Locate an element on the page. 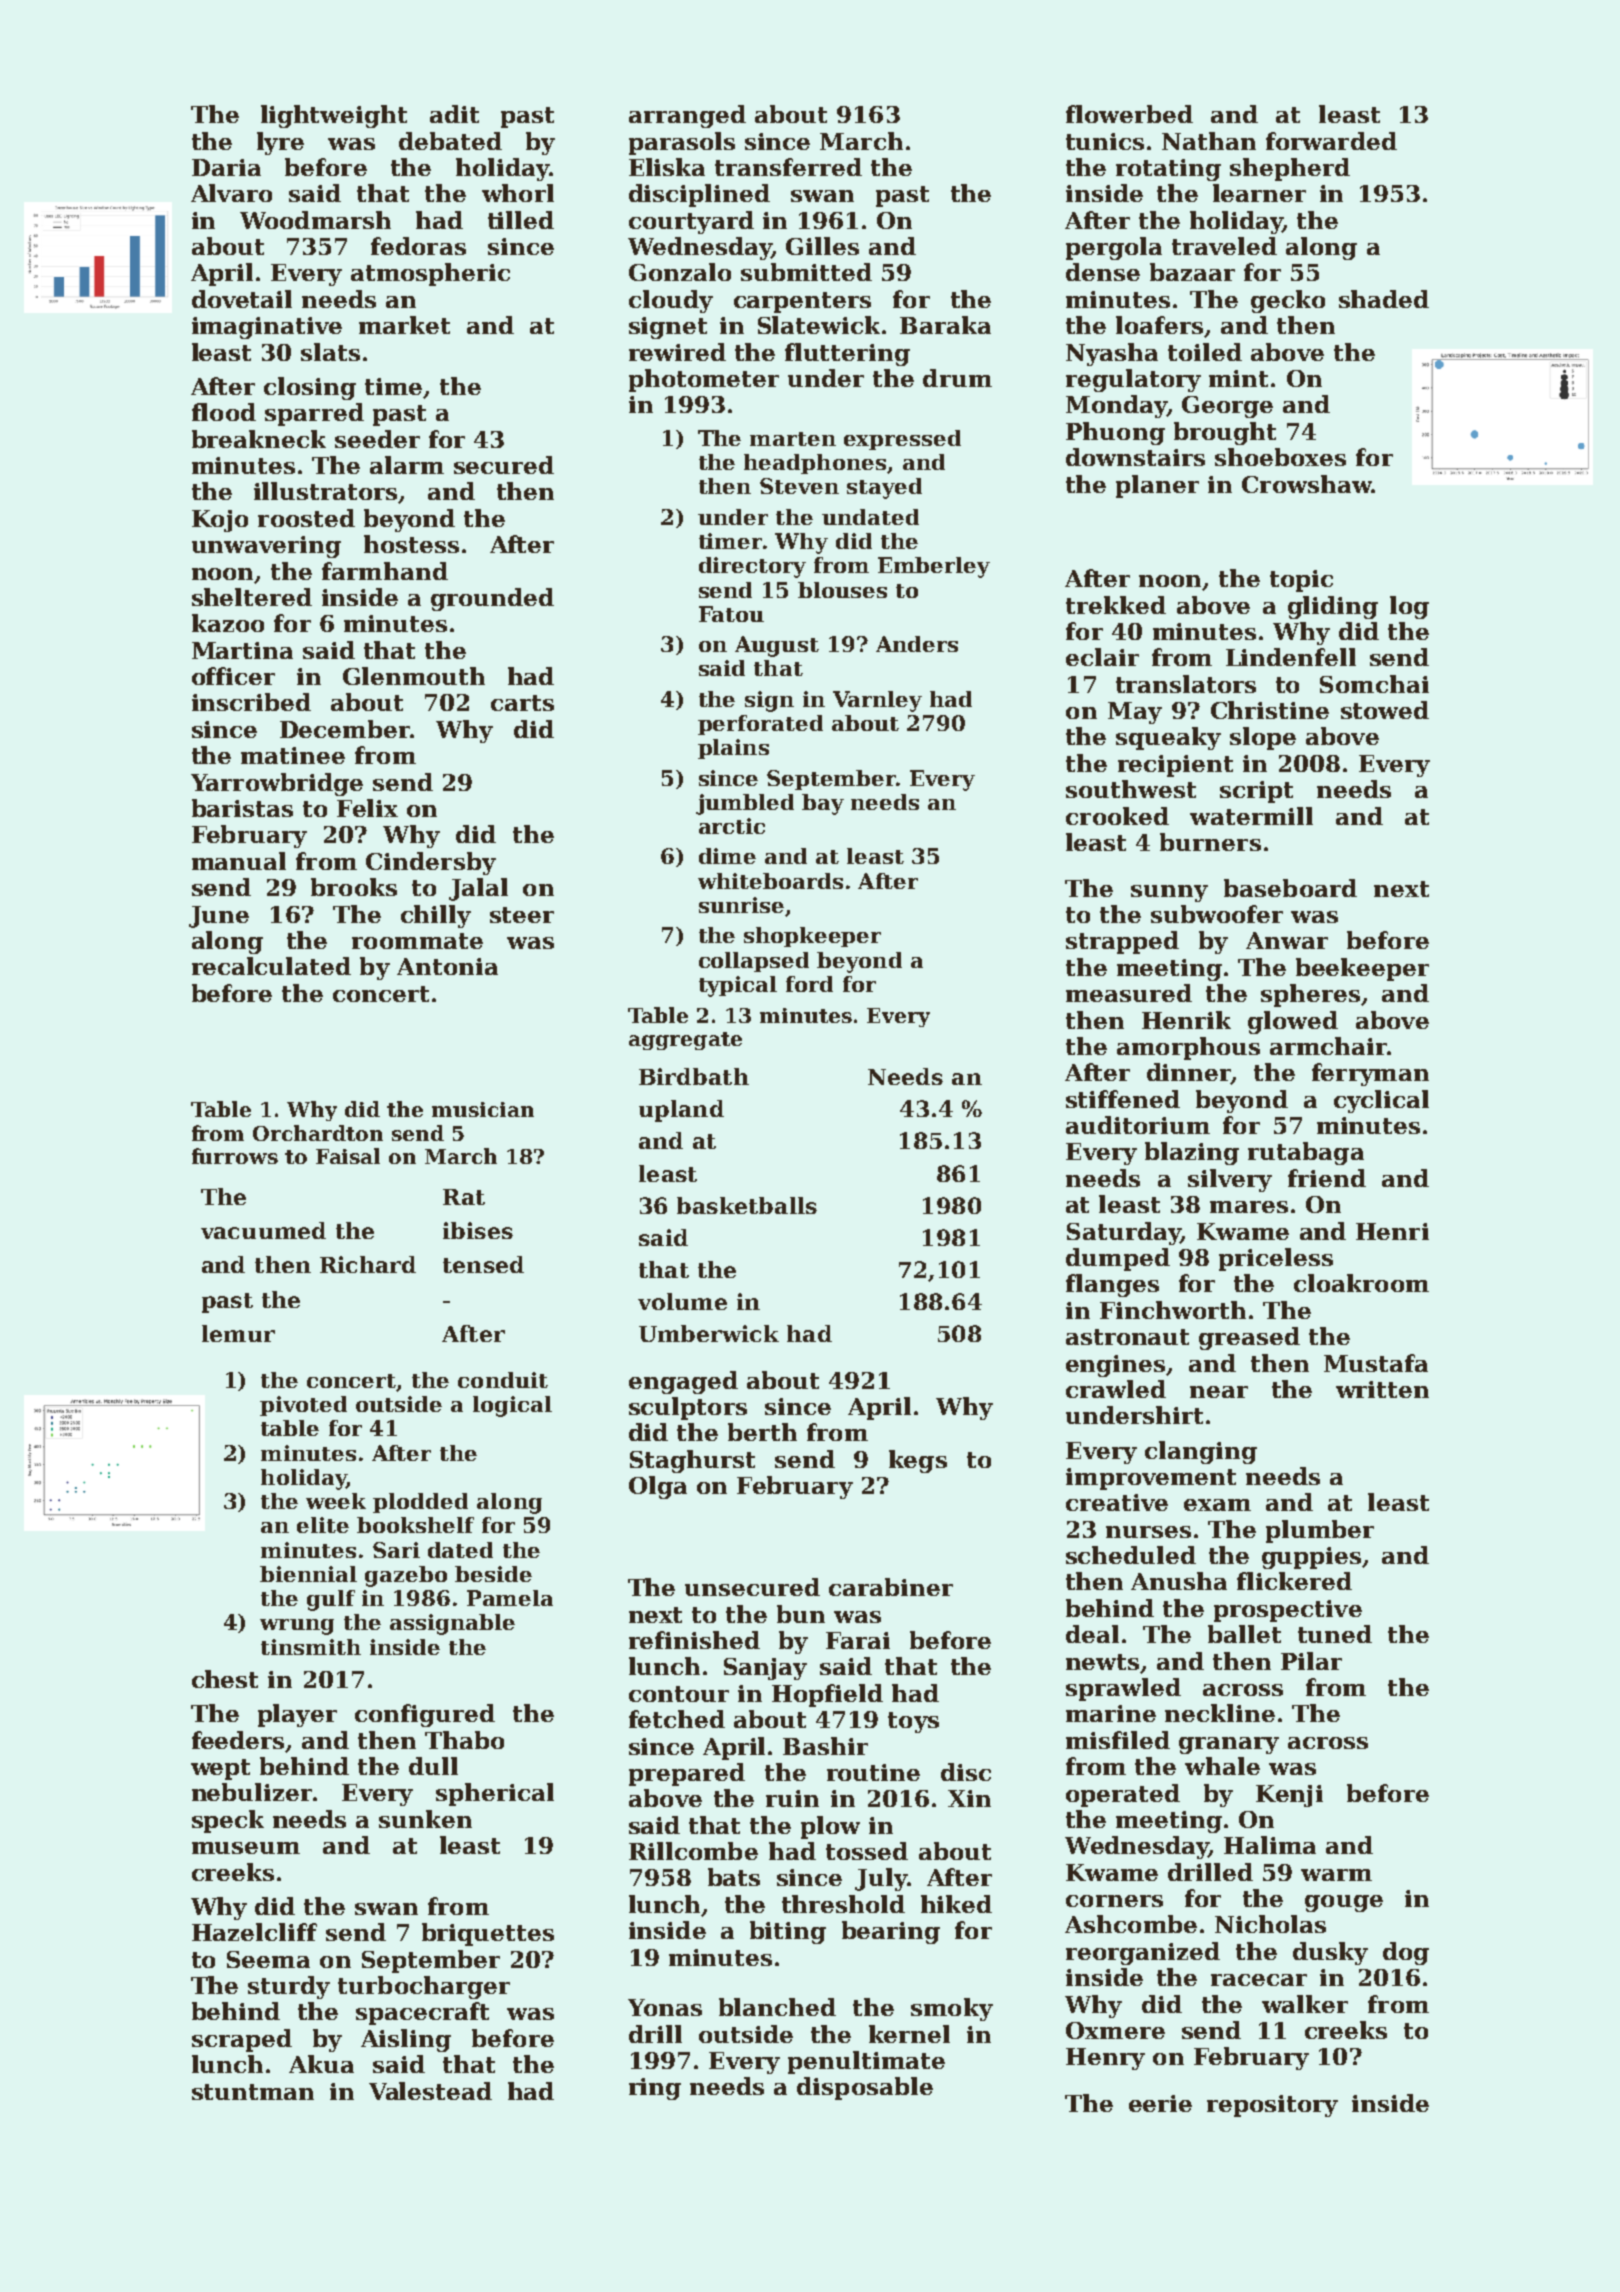 Image resolution: width=1620 pixels, height=2292 pixels. greased is located at coordinates (1249, 1338).
